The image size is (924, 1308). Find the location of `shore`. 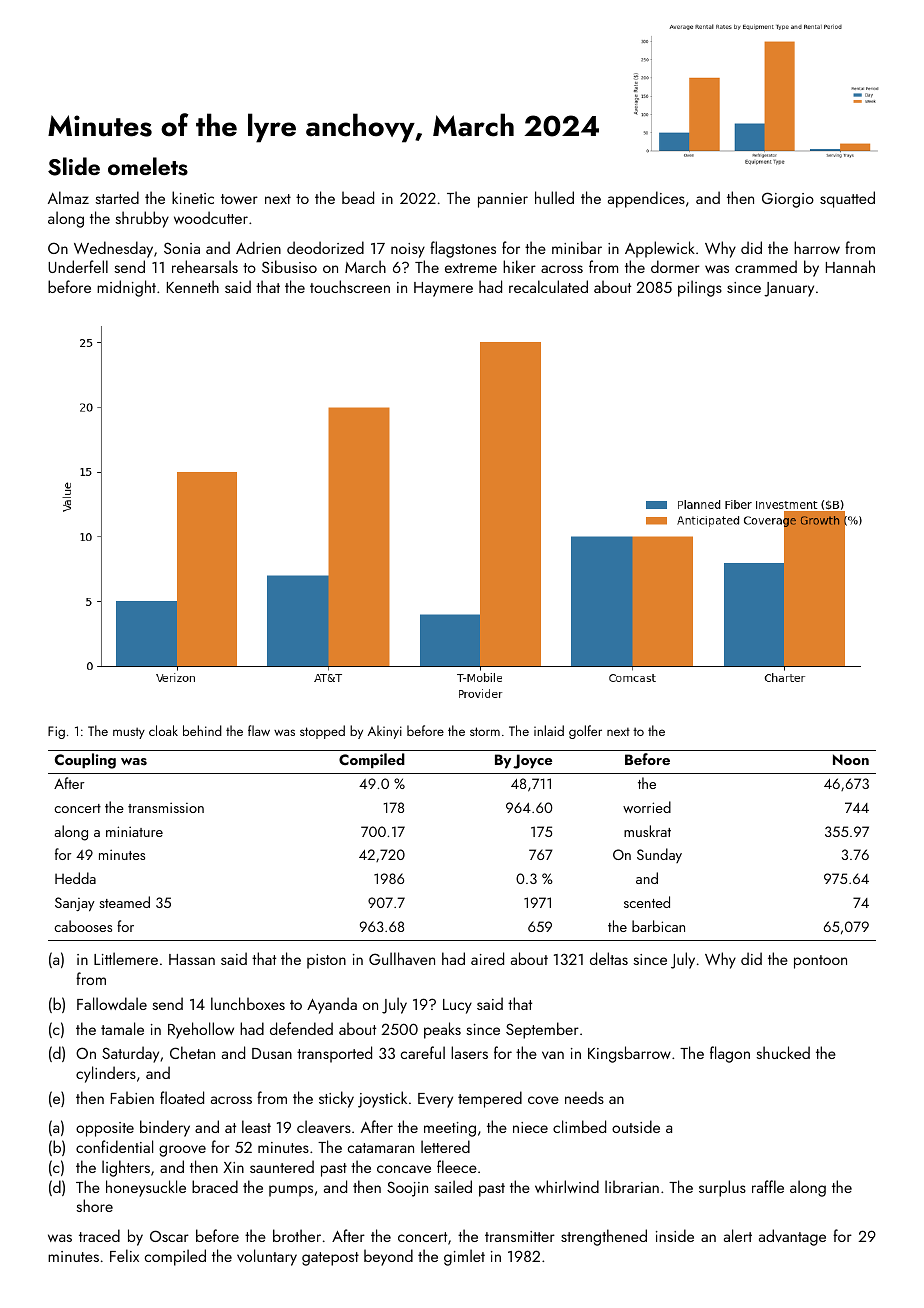

shore is located at coordinates (94, 1205).
